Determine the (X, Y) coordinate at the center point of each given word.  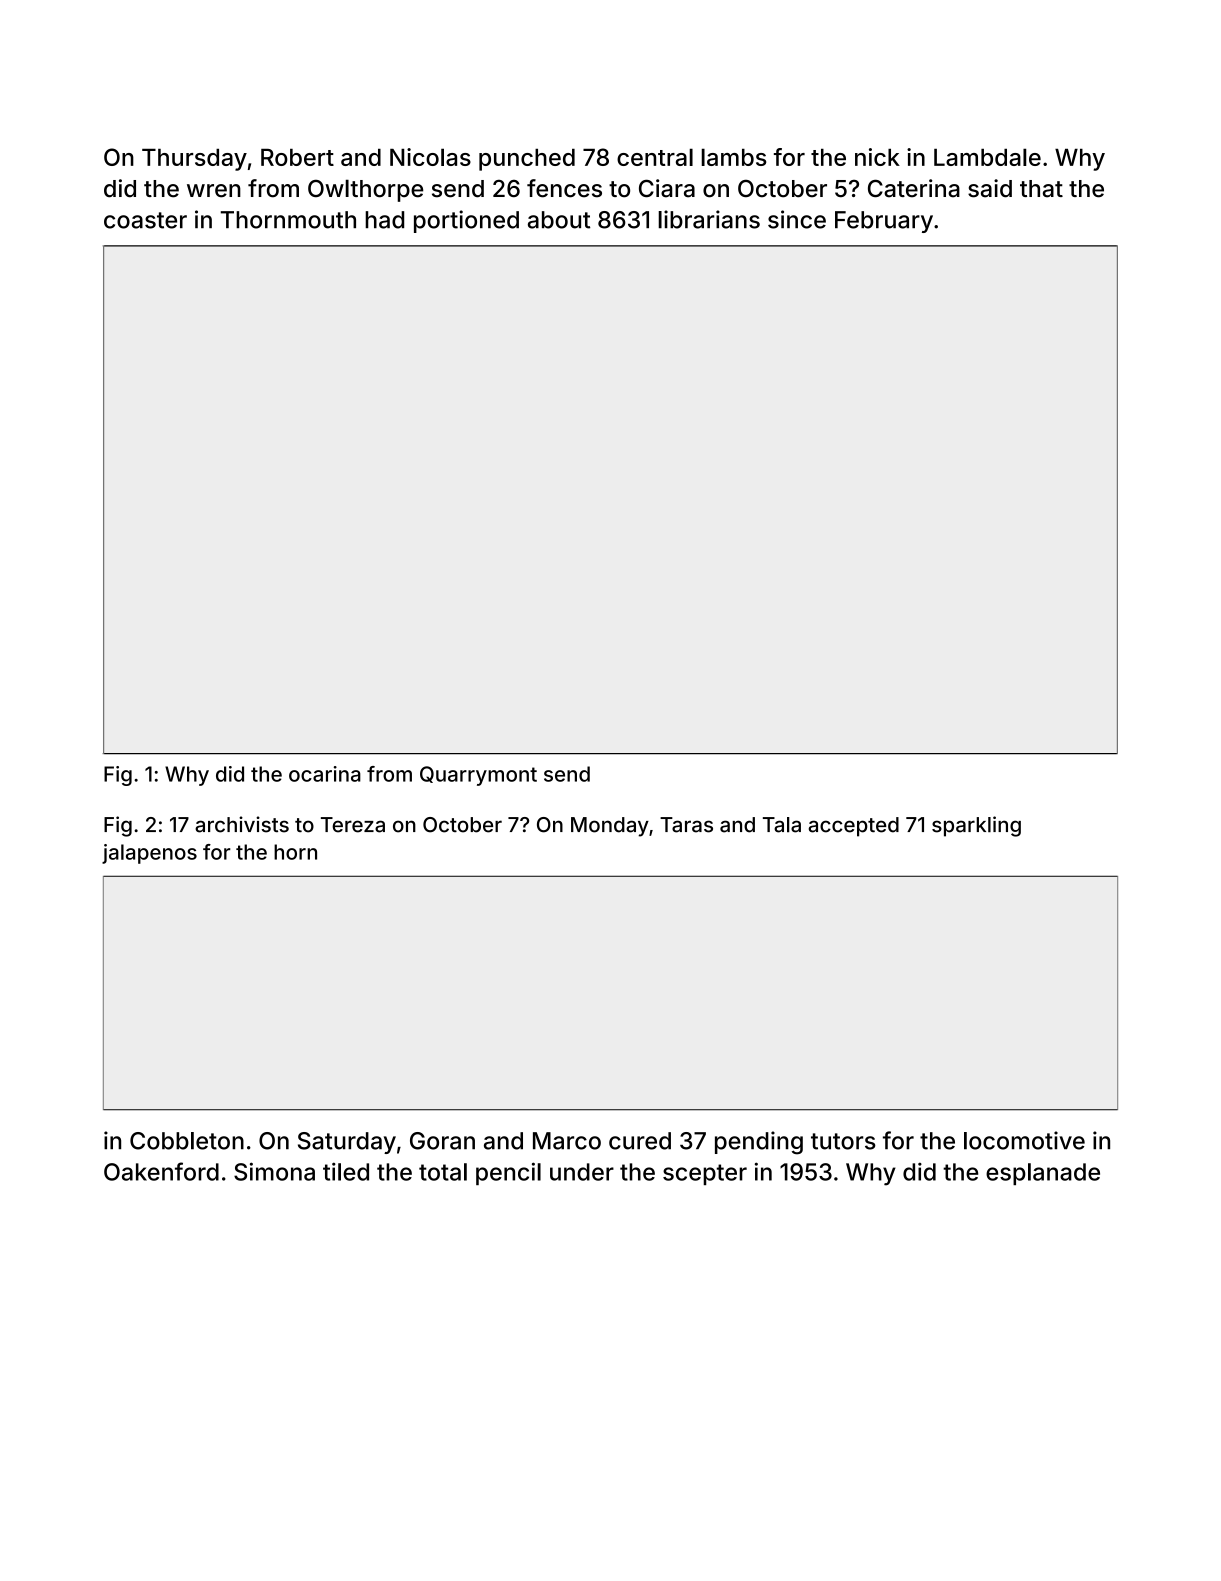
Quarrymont (478, 776)
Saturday (347, 1143)
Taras (686, 825)
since (797, 219)
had (384, 220)
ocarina (325, 774)
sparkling (976, 826)
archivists (242, 824)
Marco (567, 1141)
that (1041, 189)
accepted (854, 827)
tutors (843, 1141)
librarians (709, 219)
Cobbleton (187, 1141)
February (884, 222)
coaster (145, 220)
